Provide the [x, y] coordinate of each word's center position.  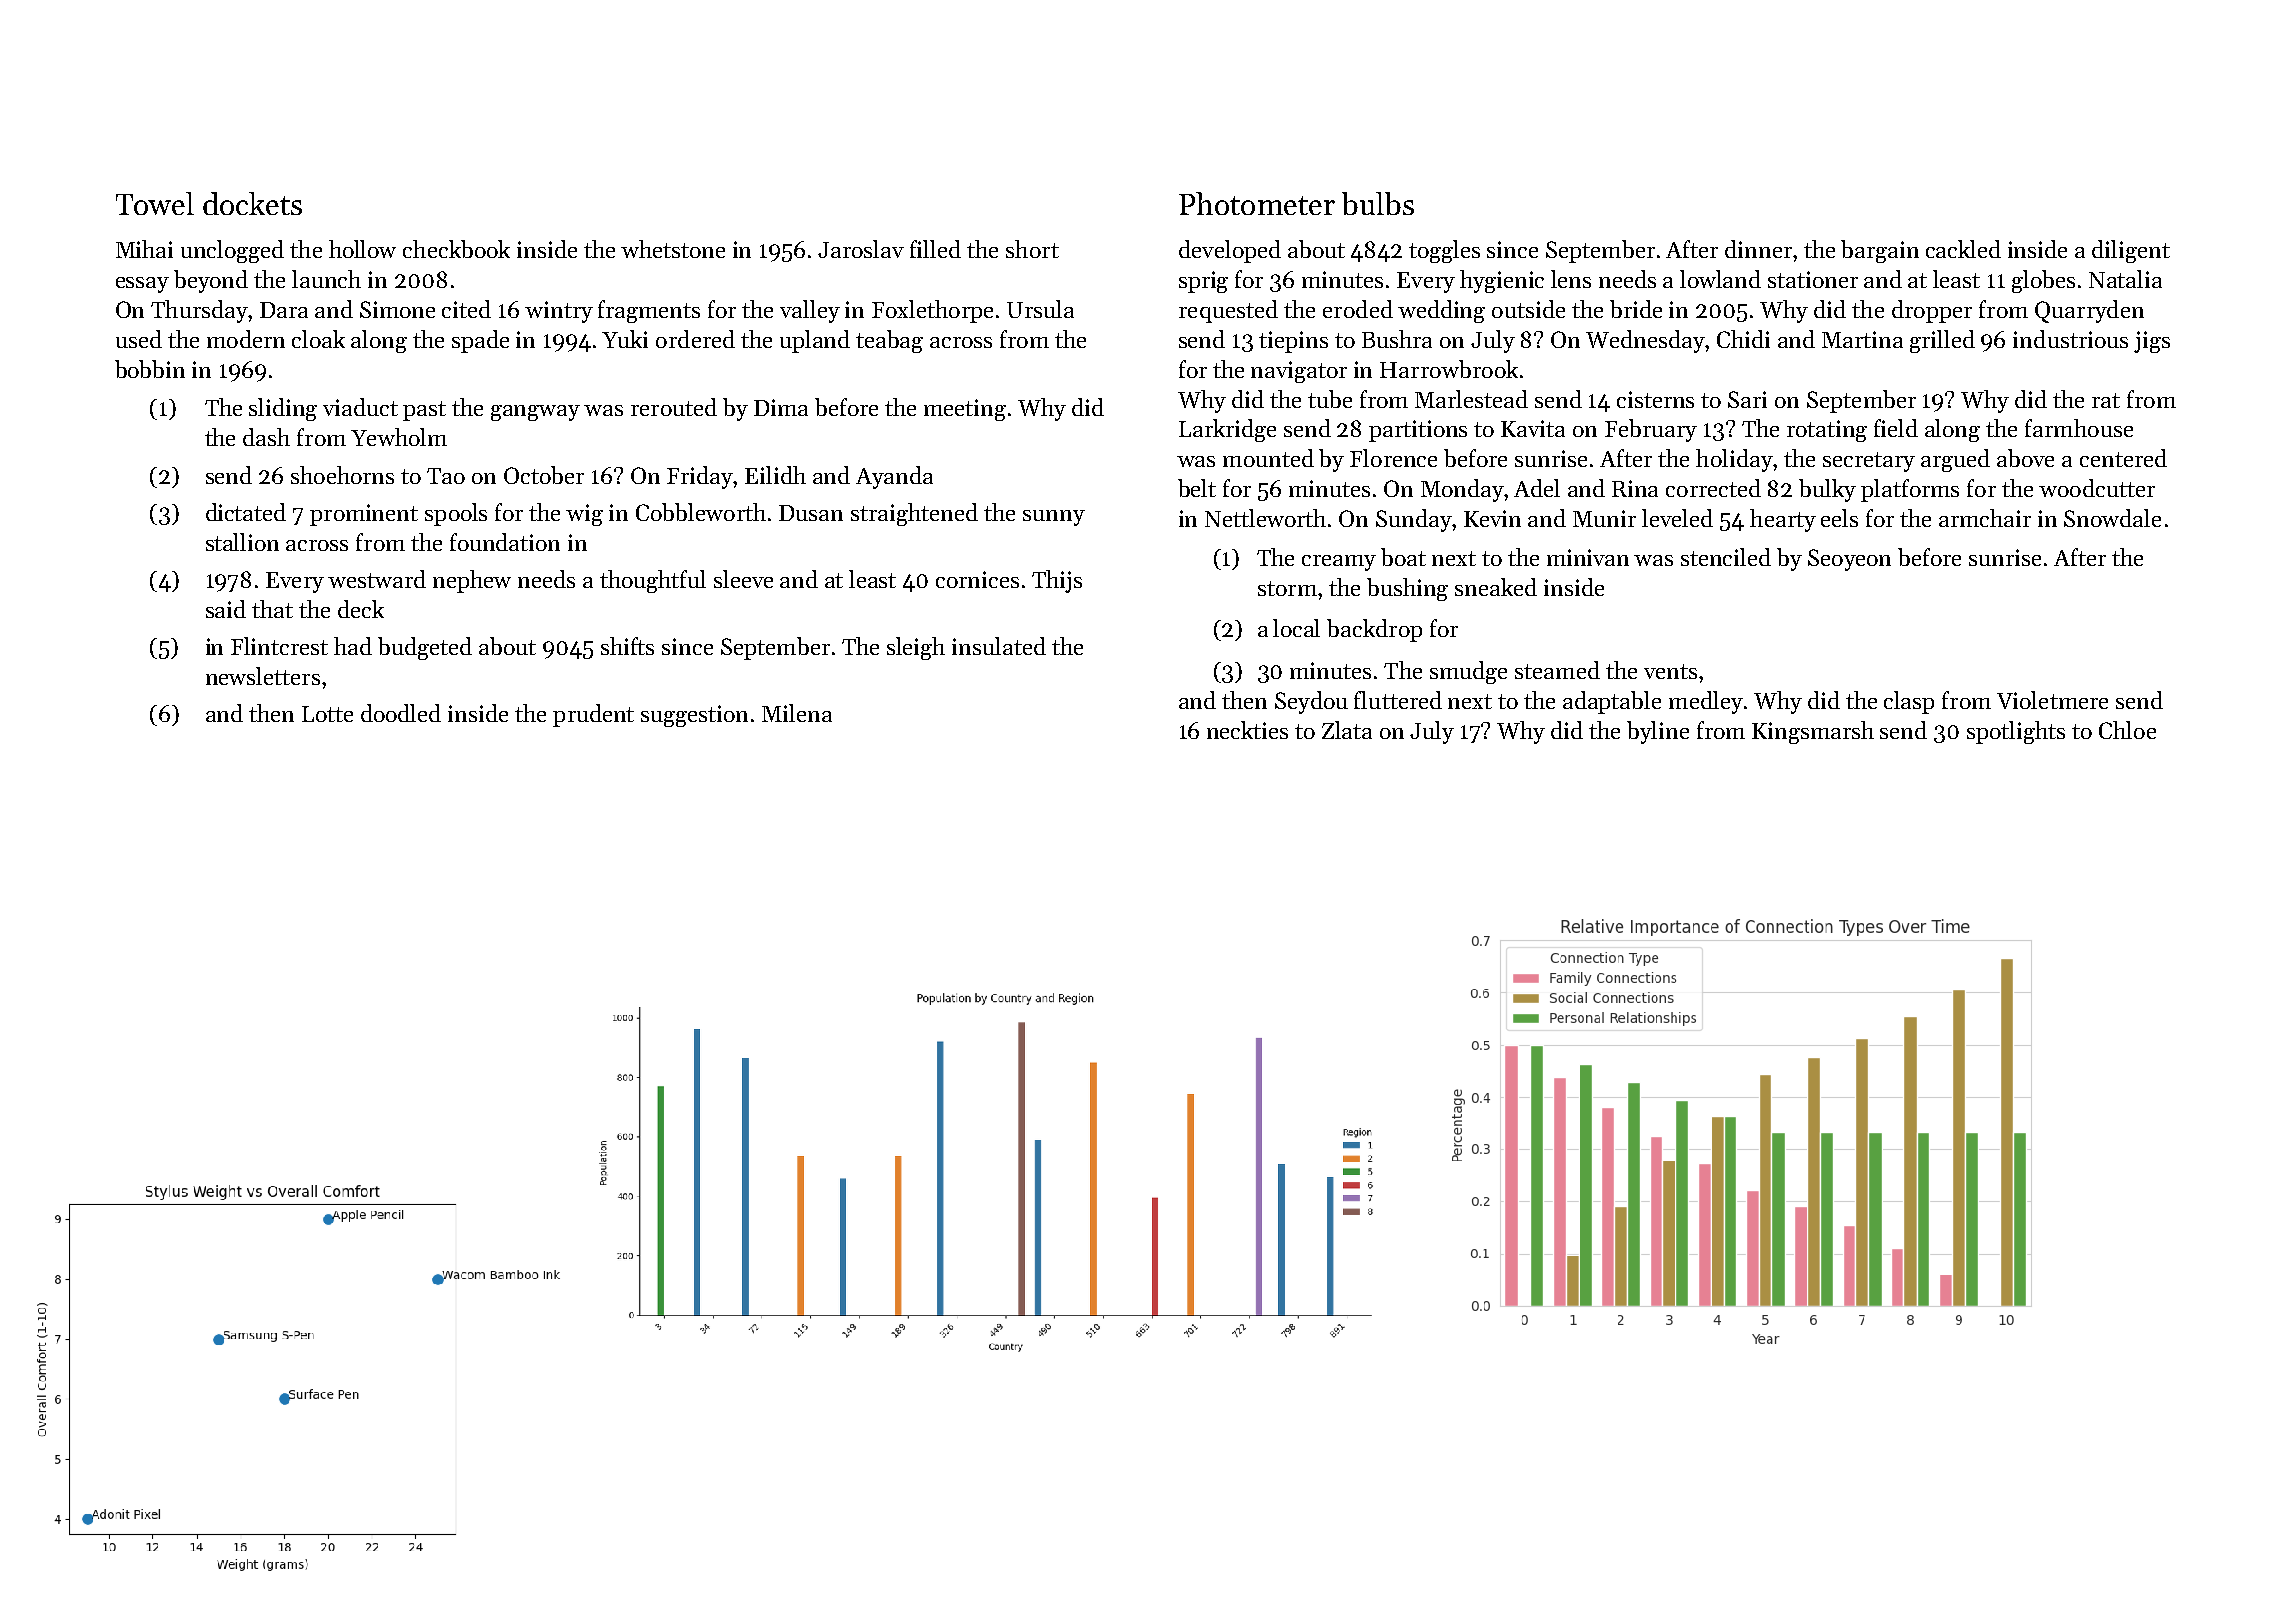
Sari [1747, 399]
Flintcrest [279, 646]
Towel [155, 203]
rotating [1827, 431]
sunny [1054, 518]
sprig [1203, 282]
